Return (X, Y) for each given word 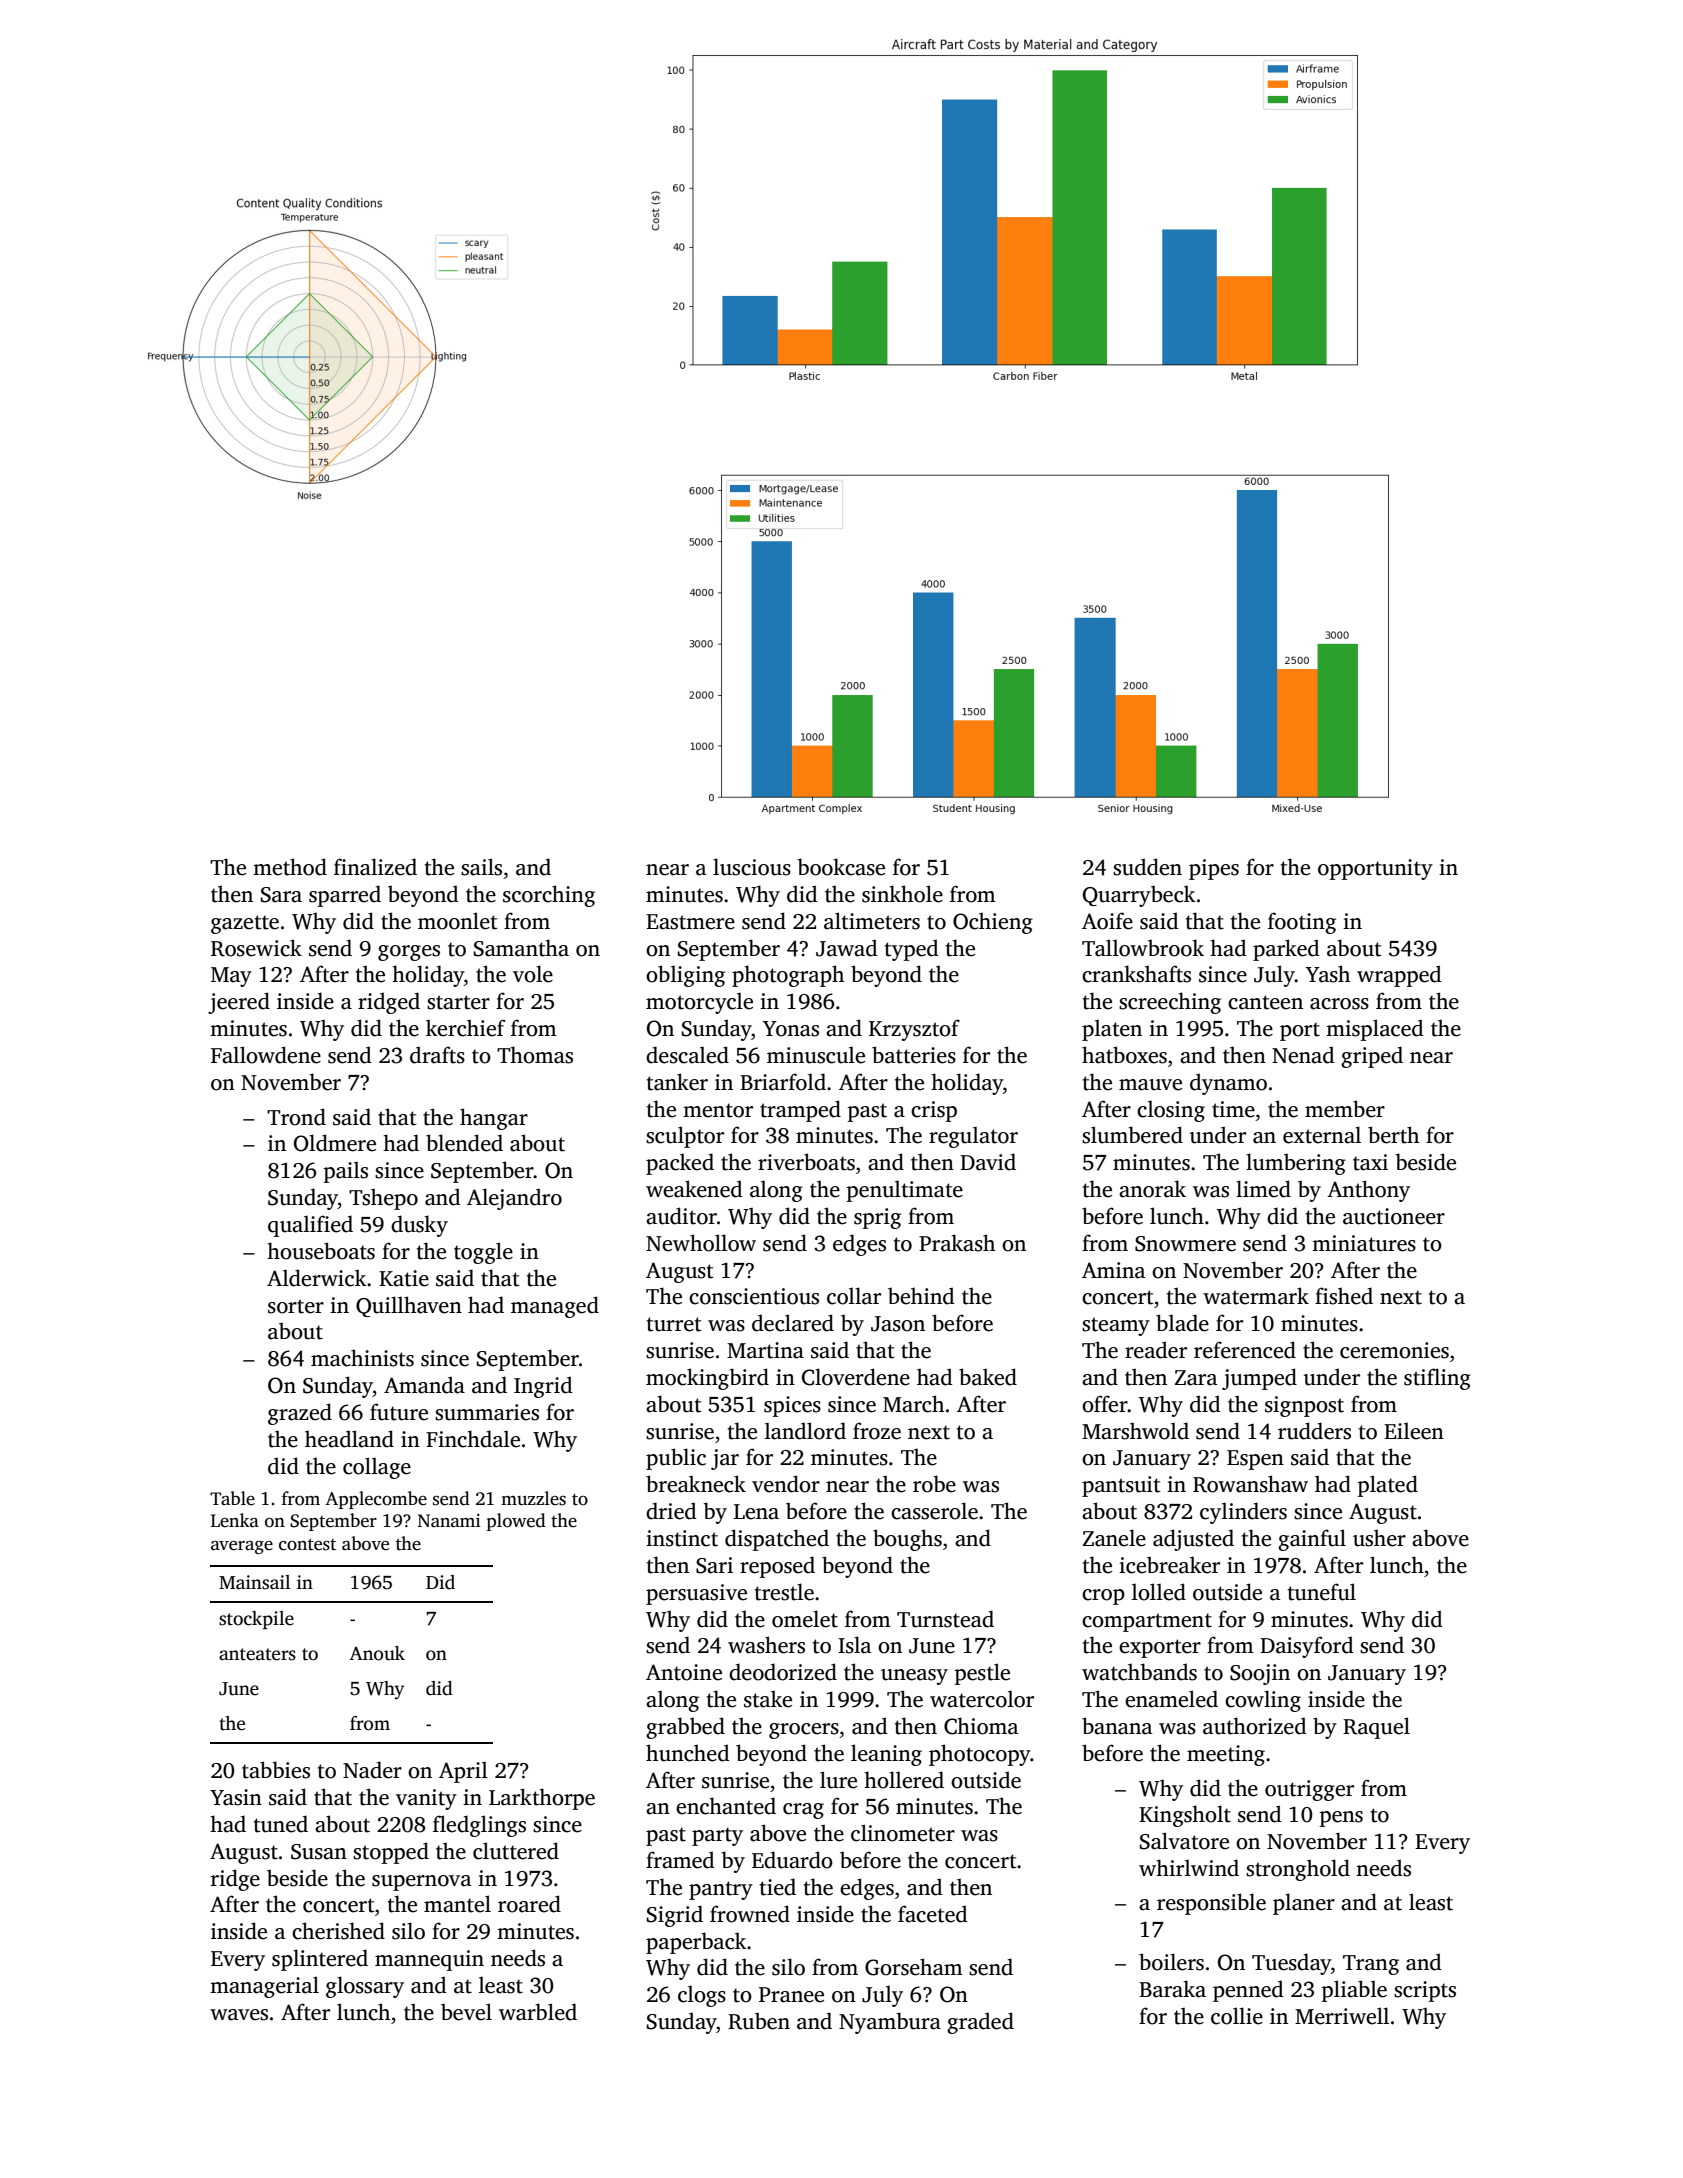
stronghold (1298, 1870)
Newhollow (701, 1243)
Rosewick (256, 948)
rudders (1314, 1431)
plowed (516, 1522)
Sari (714, 1565)
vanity (426, 1799)
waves (239, 2015)
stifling (1437, 1379)
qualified (310, 1226)
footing (1302, 923)
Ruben (759, 2021)
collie (1237, 2016)
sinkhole (902, 894)
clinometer (903, 1833)
